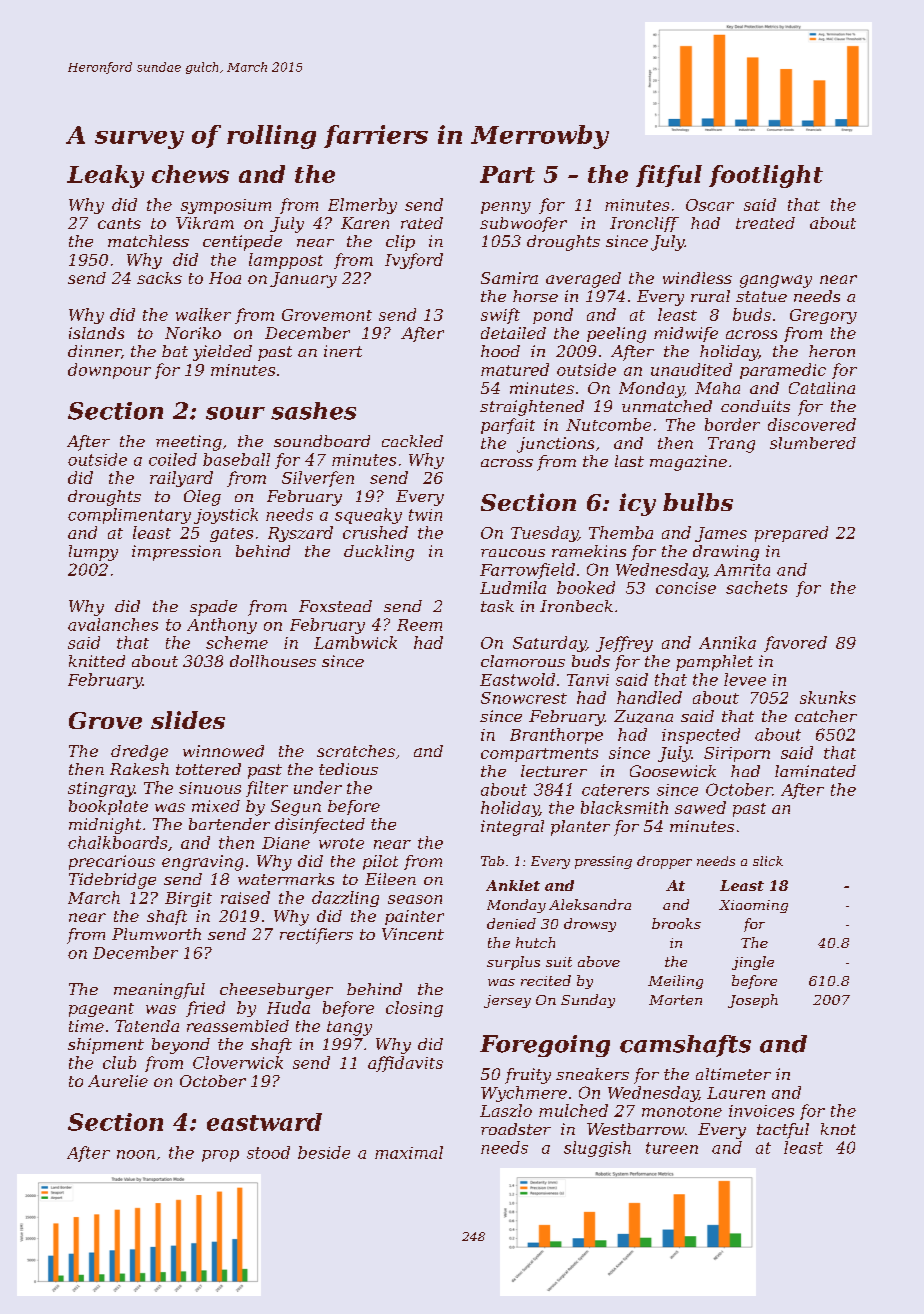 The image size is (924, 1314). Describe the element at coordinates (226, 206) in the image. I see `symposium` at that location.
